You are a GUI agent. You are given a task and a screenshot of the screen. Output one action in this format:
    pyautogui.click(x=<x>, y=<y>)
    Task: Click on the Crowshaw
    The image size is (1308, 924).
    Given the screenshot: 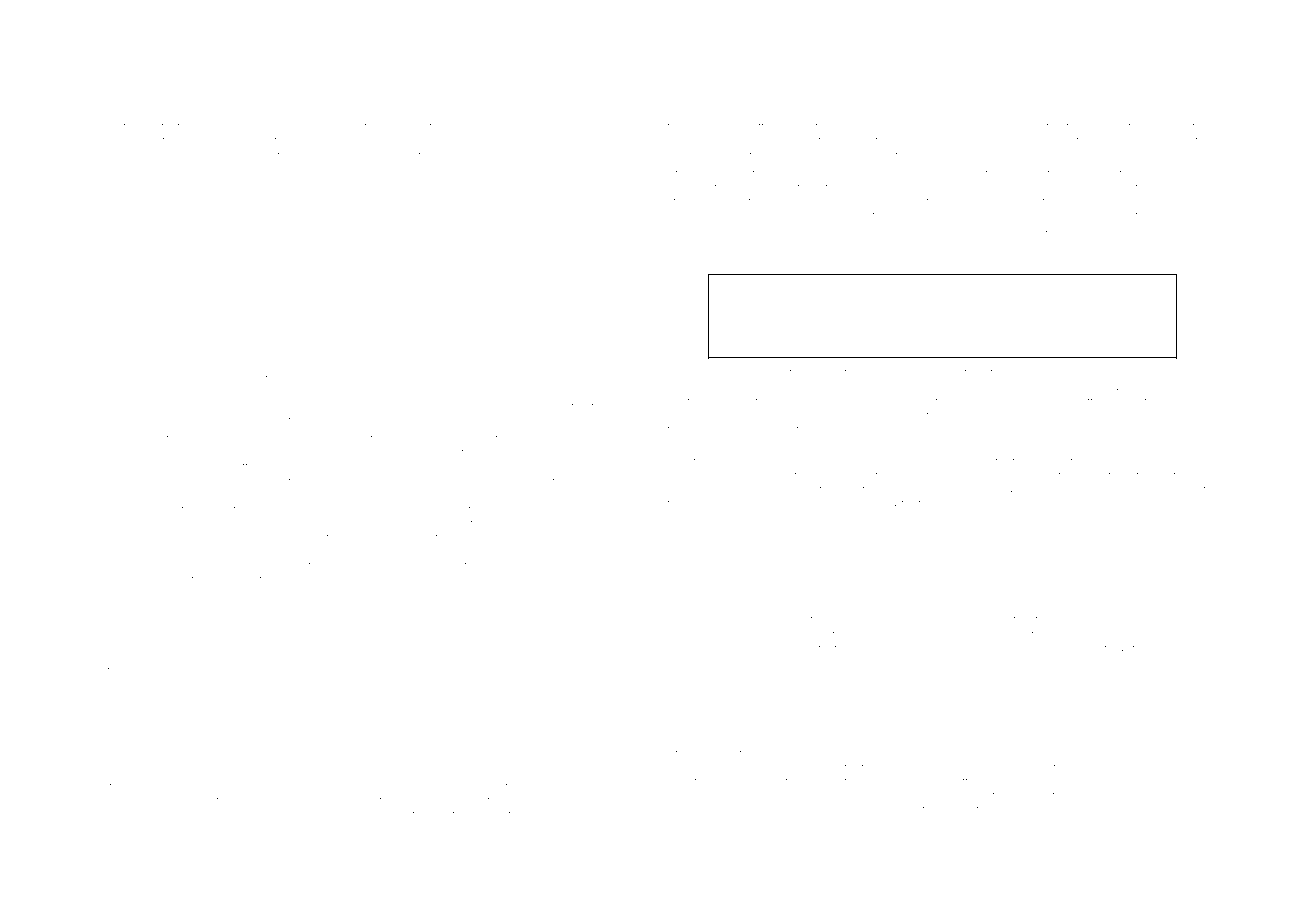 What is the action you would take?
    pyautogui.click(x=288, y=126)
